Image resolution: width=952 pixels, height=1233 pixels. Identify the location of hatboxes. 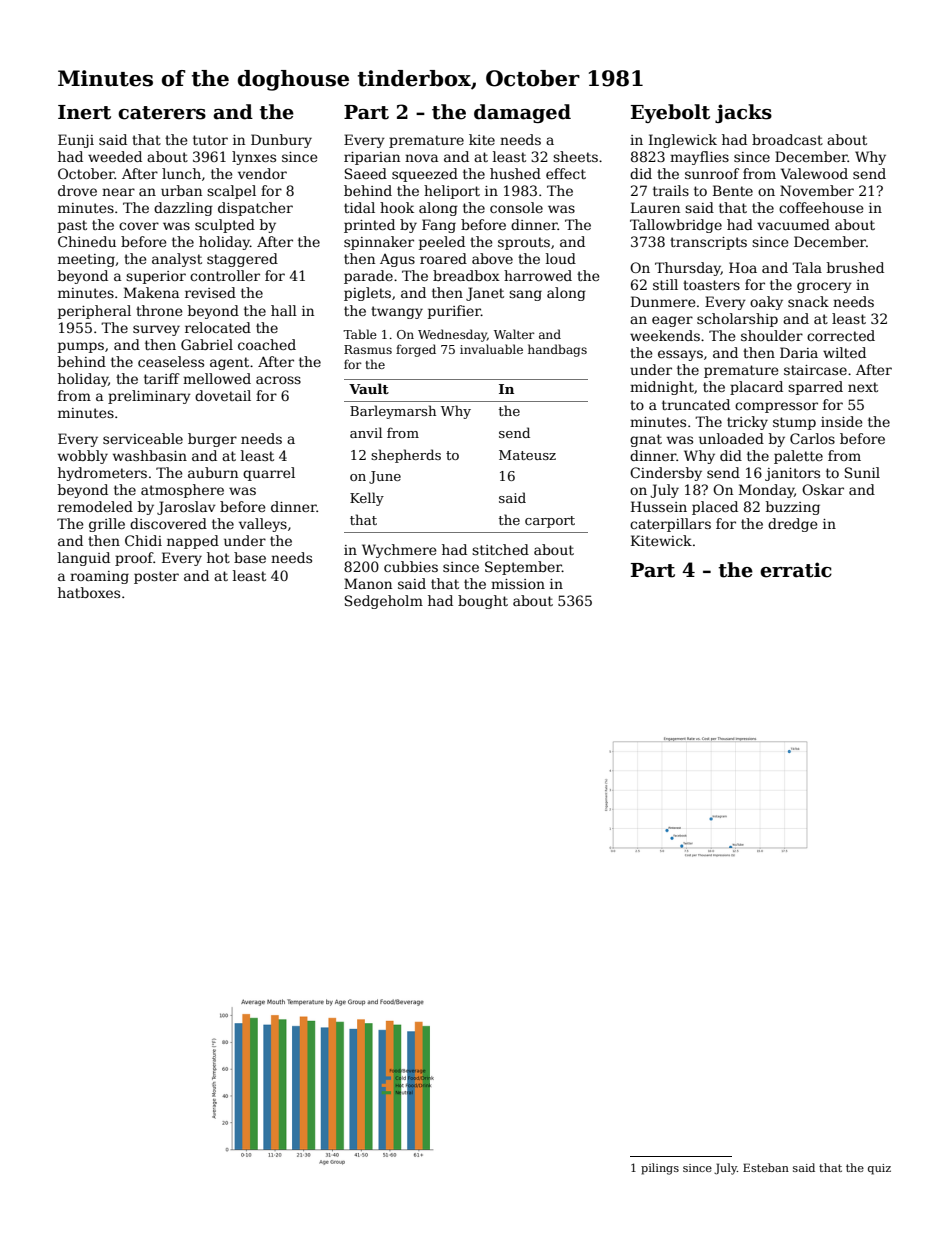
(89, 592).
